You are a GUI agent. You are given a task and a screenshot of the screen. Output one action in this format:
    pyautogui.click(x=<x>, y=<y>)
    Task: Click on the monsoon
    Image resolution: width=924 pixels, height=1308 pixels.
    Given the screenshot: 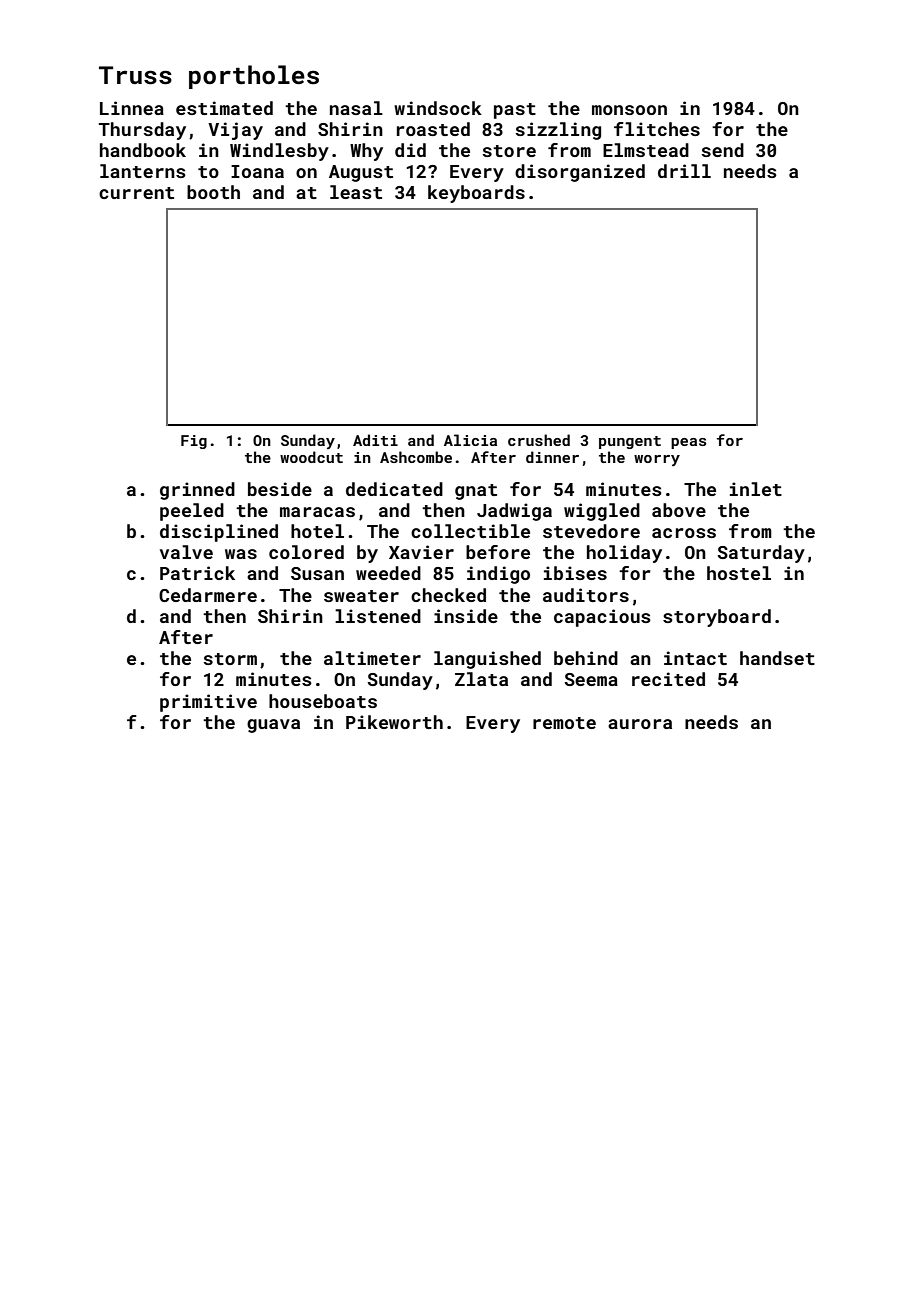 What is the action you would take?
    pyautogui.click(x=629, y=110)
